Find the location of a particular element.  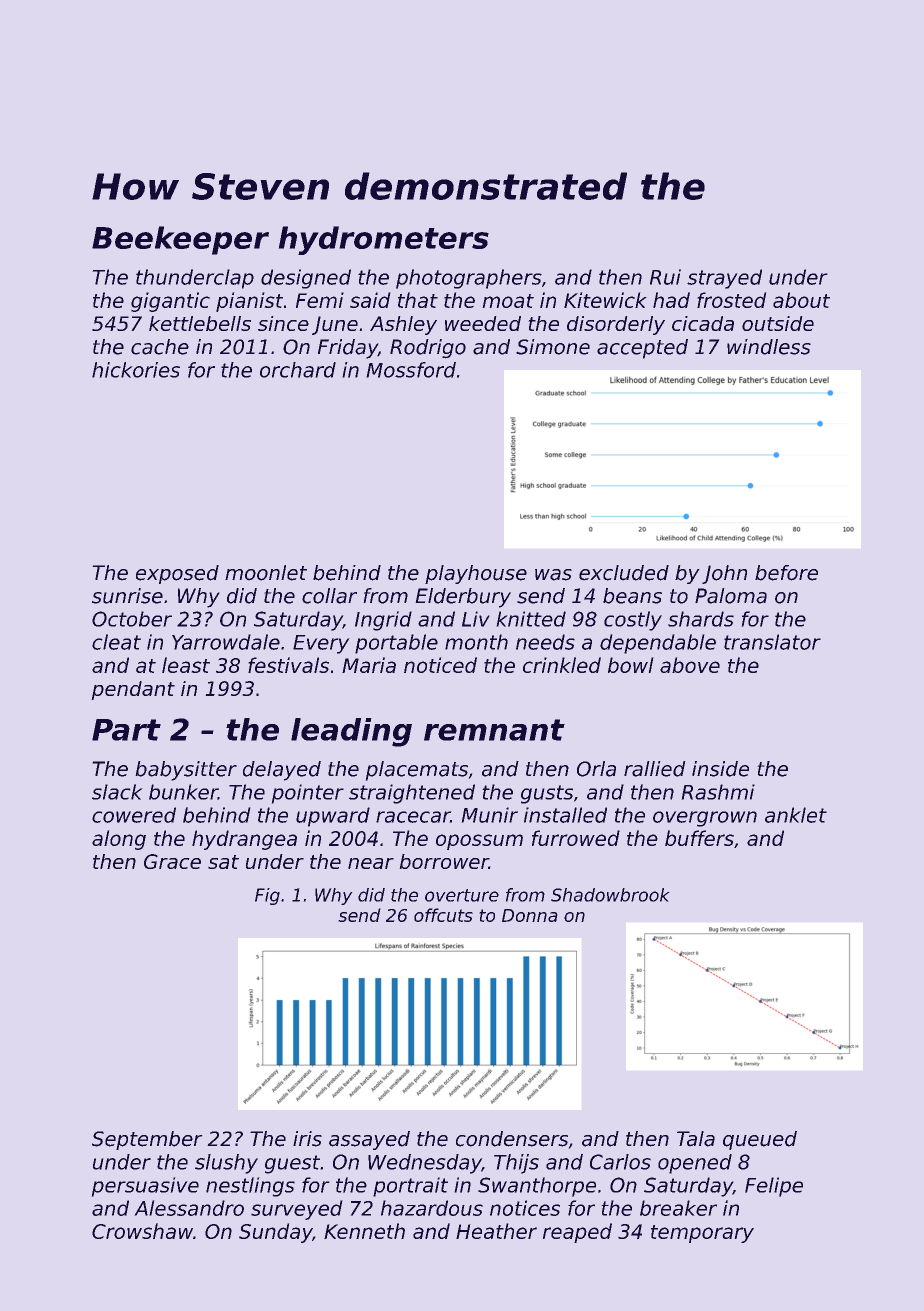

assayed is located at coordinates (369, 1140).
